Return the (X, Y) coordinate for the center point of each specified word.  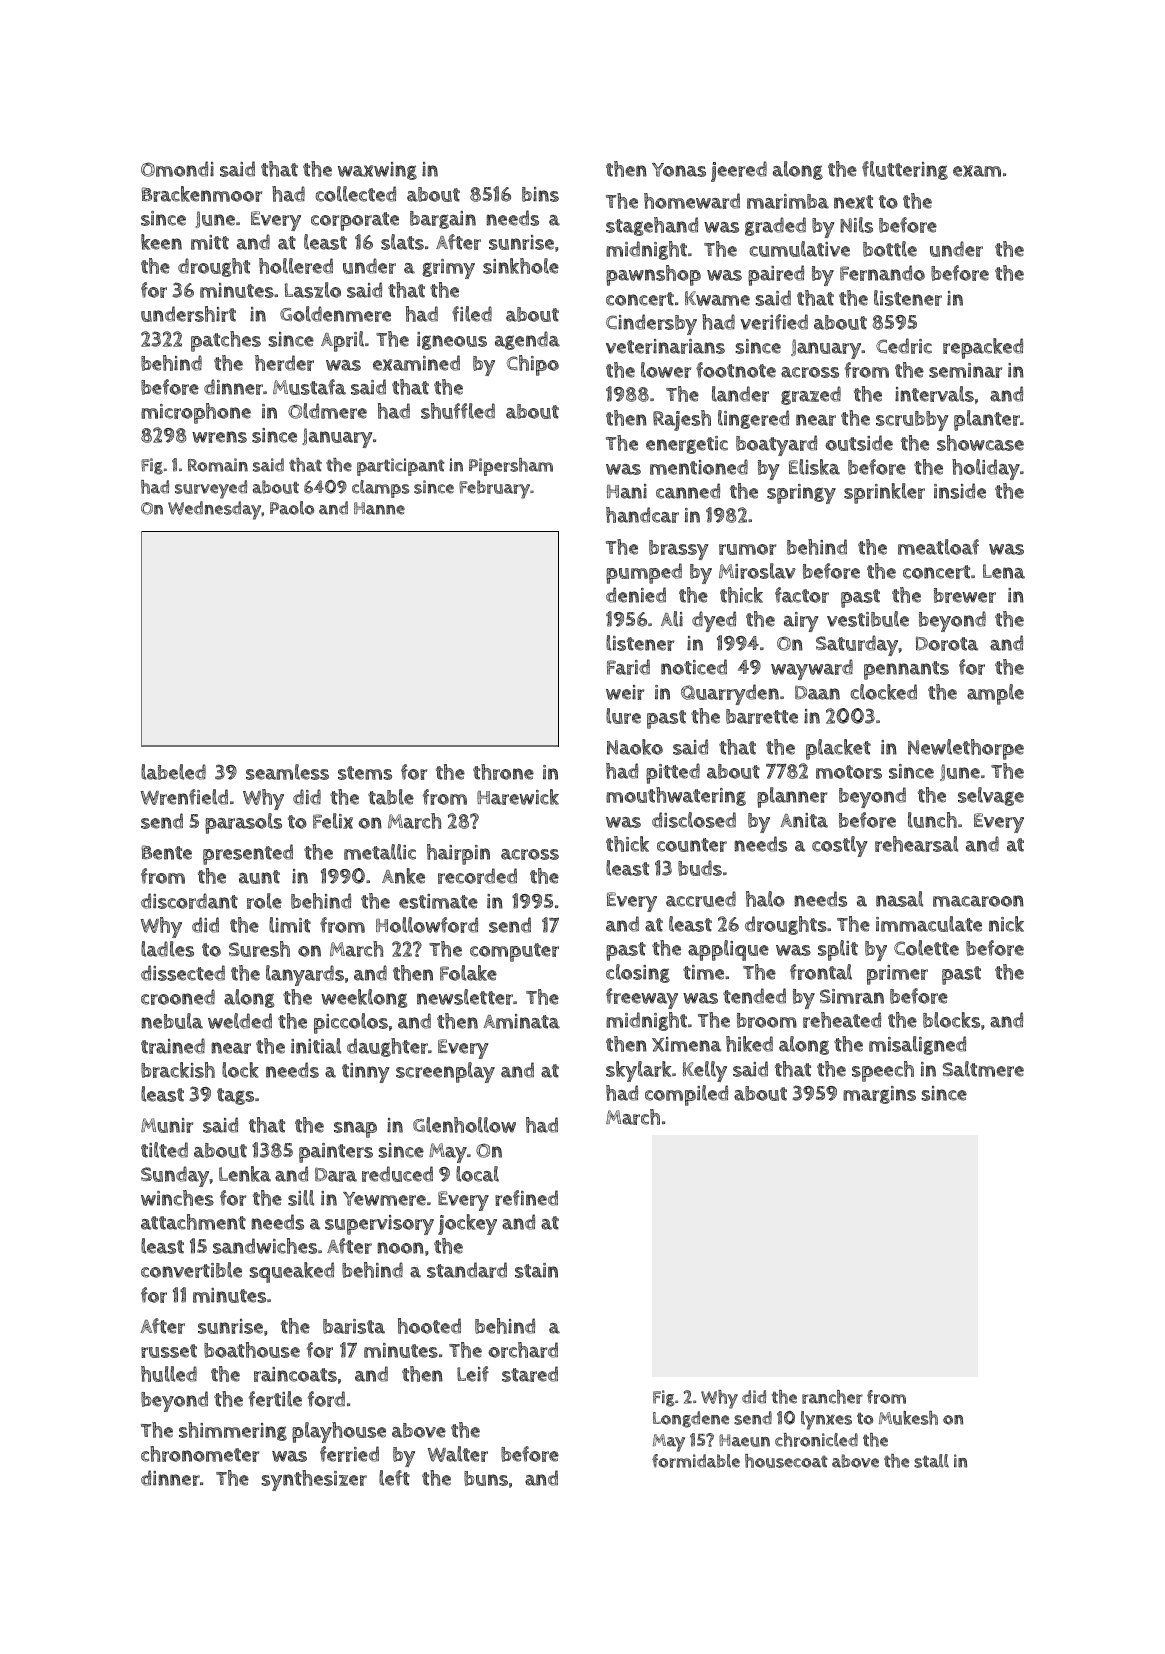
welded (240, 1021)
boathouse (252, 1350)
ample (995, 694)
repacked (983, 348)
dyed (714, 621)
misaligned (917, 1045)
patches (226, 341)
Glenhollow (464, 1125)
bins (540, 194)
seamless (287, 772)
